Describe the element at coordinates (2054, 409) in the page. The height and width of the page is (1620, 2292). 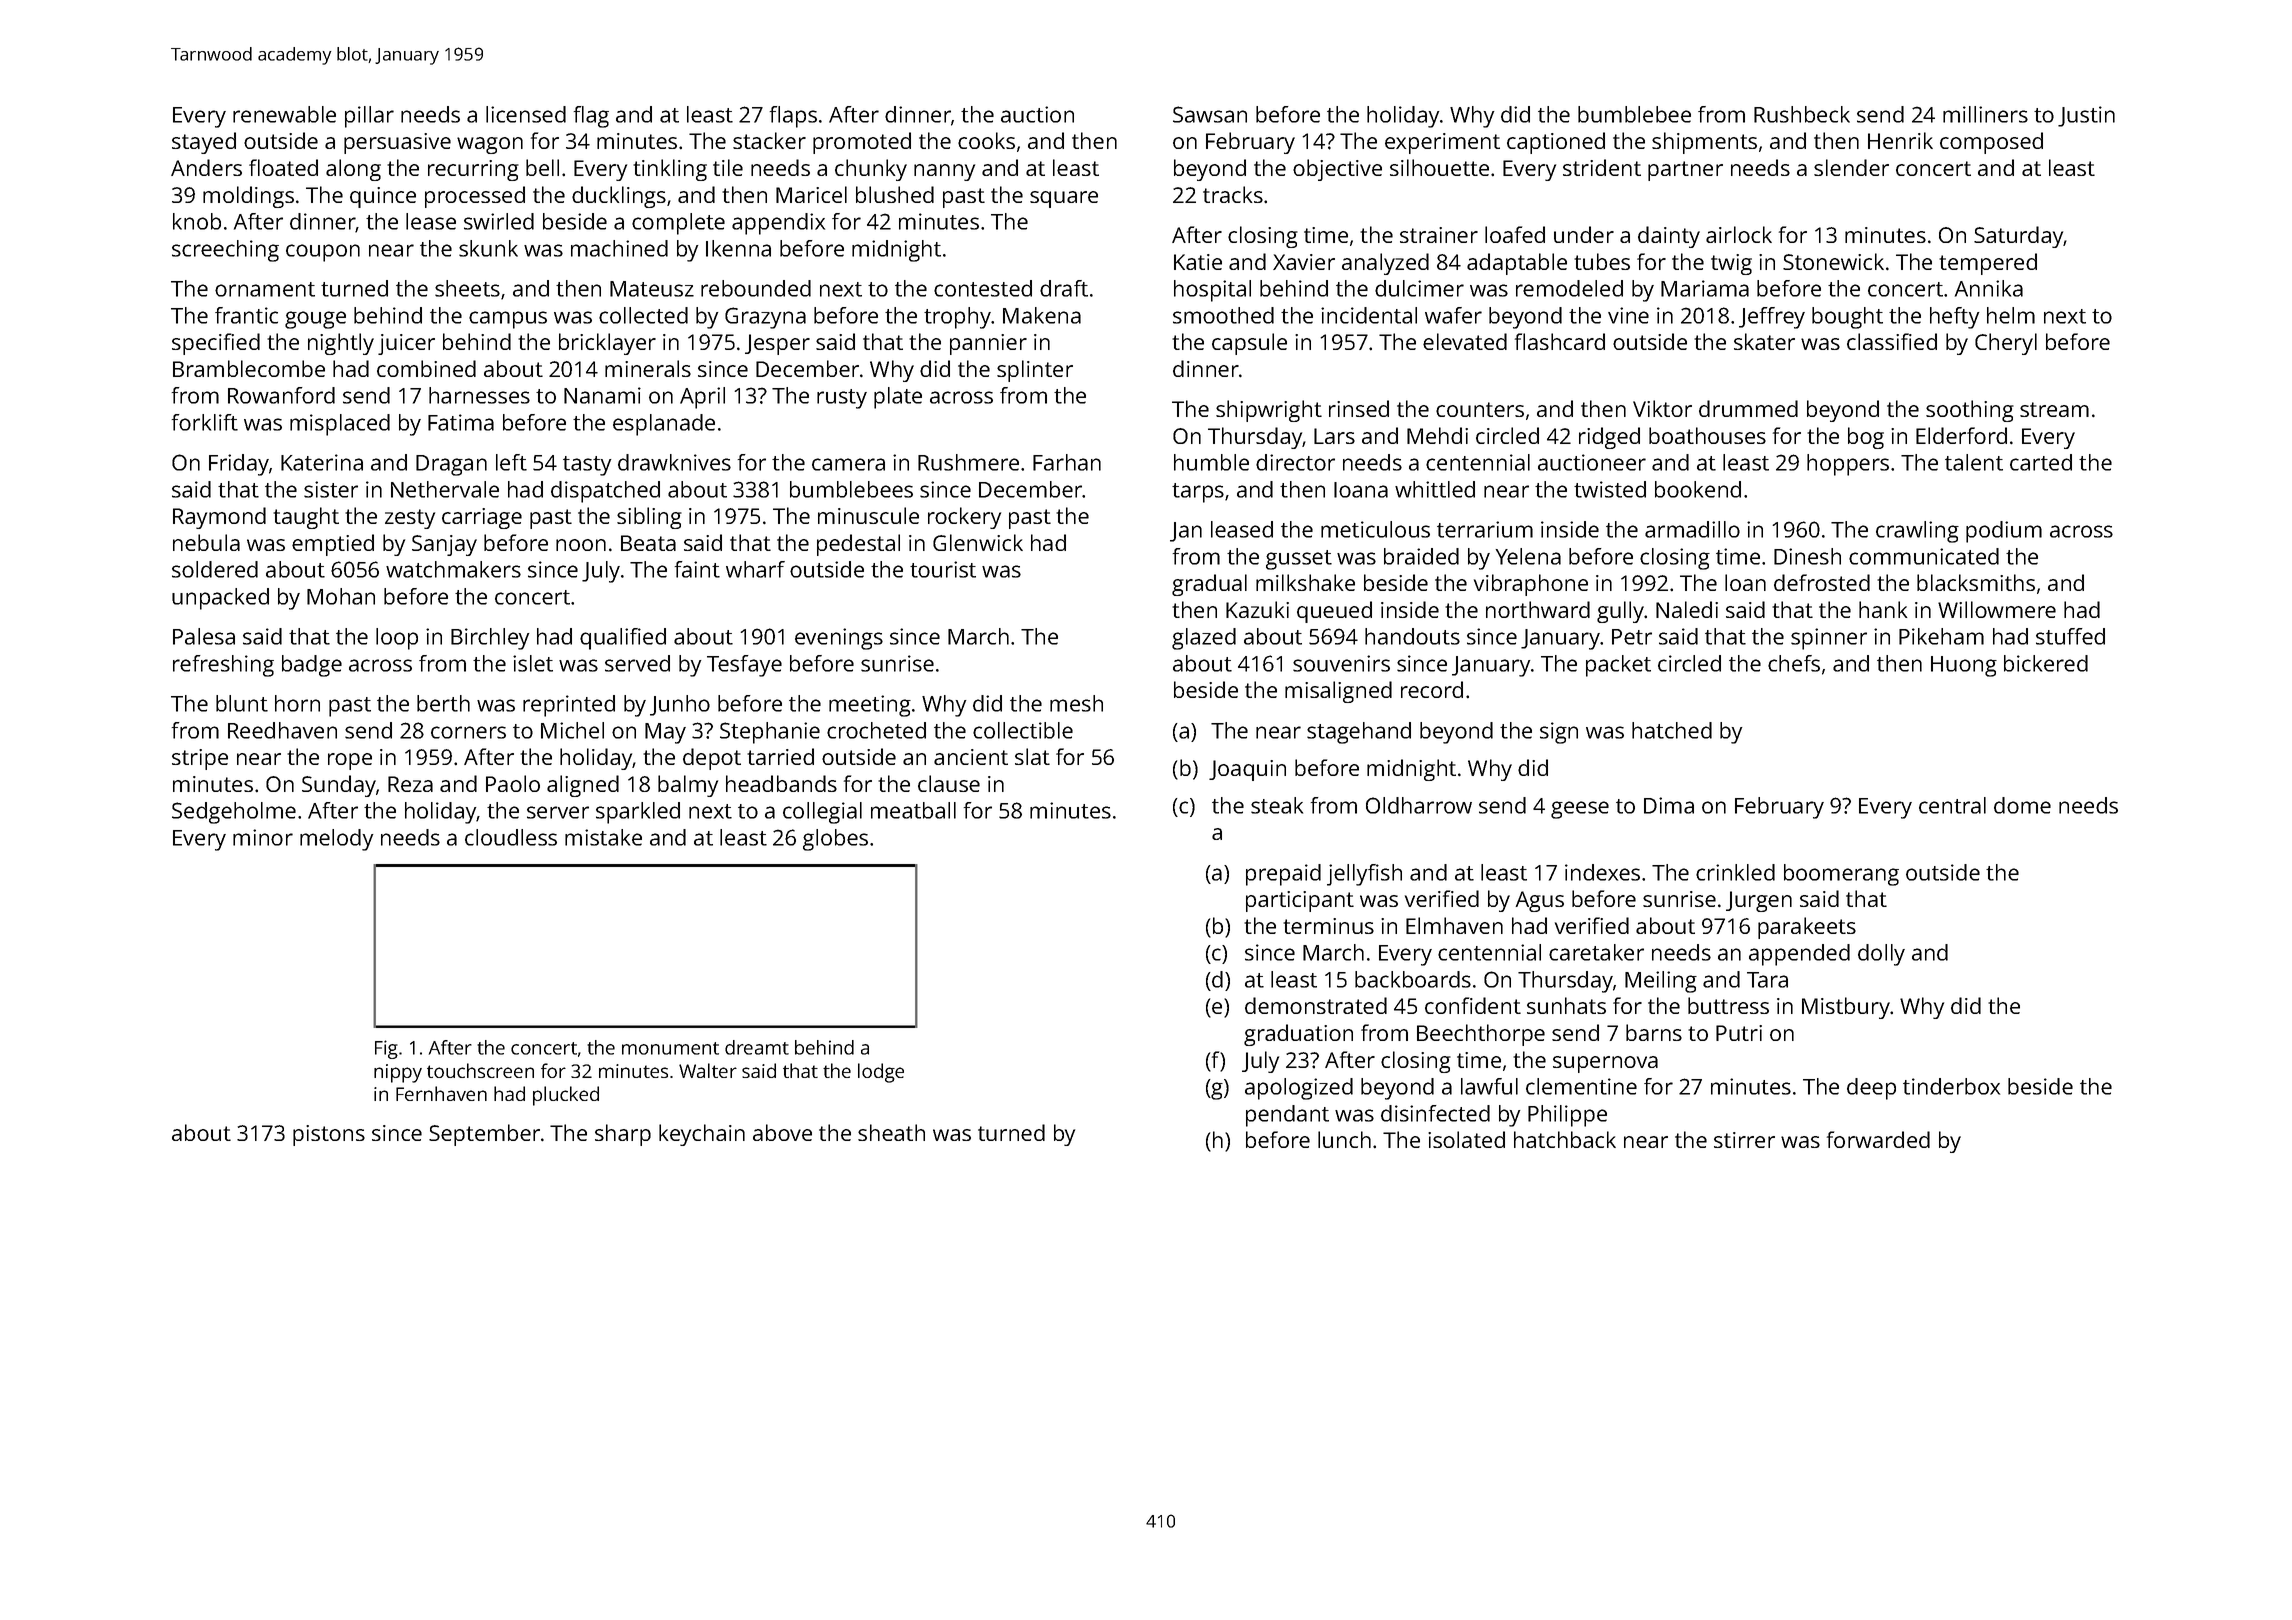
I see `stream` at that location.
